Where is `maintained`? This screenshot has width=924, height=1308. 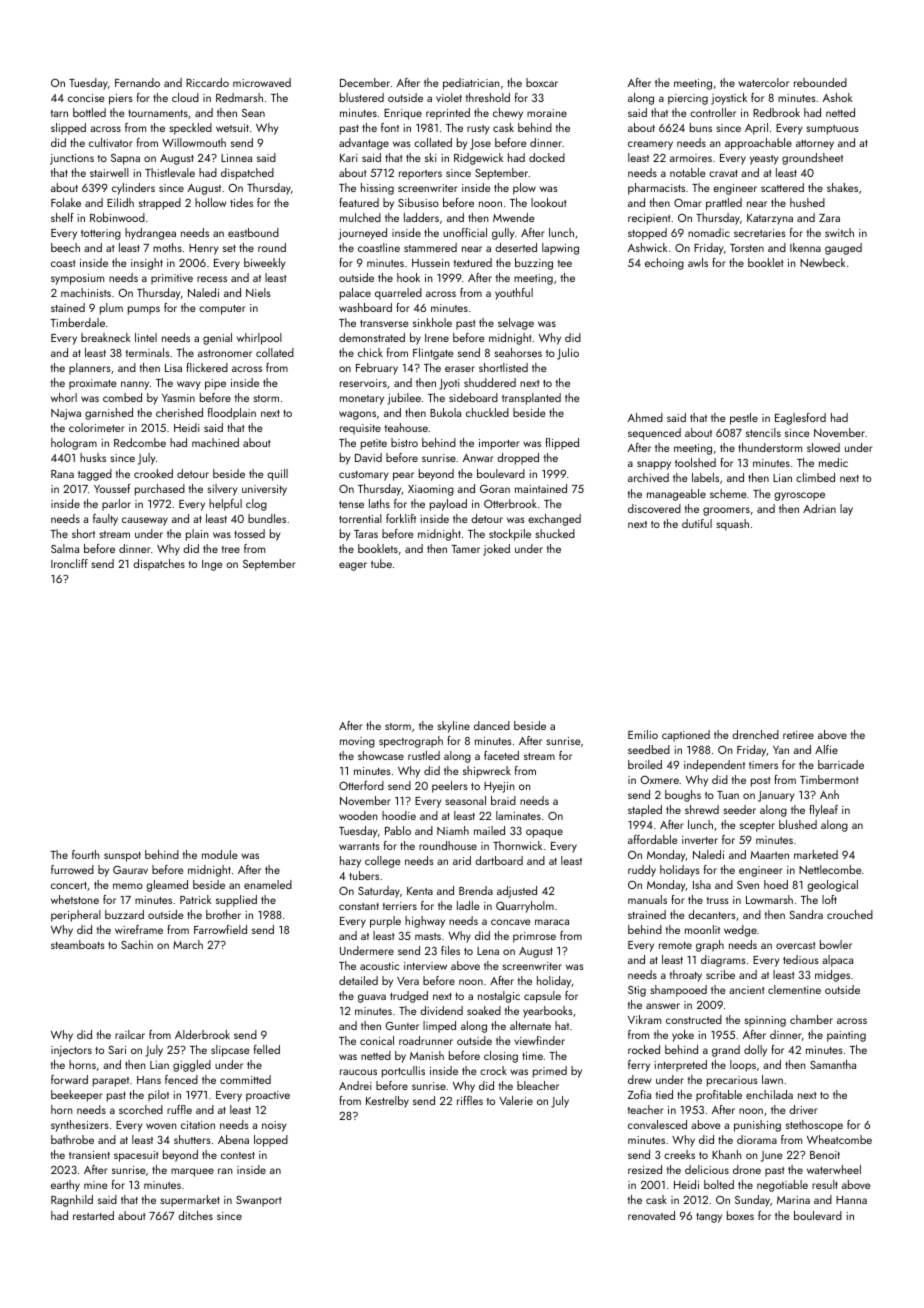 maintained is located at coordinates (541, 488).
